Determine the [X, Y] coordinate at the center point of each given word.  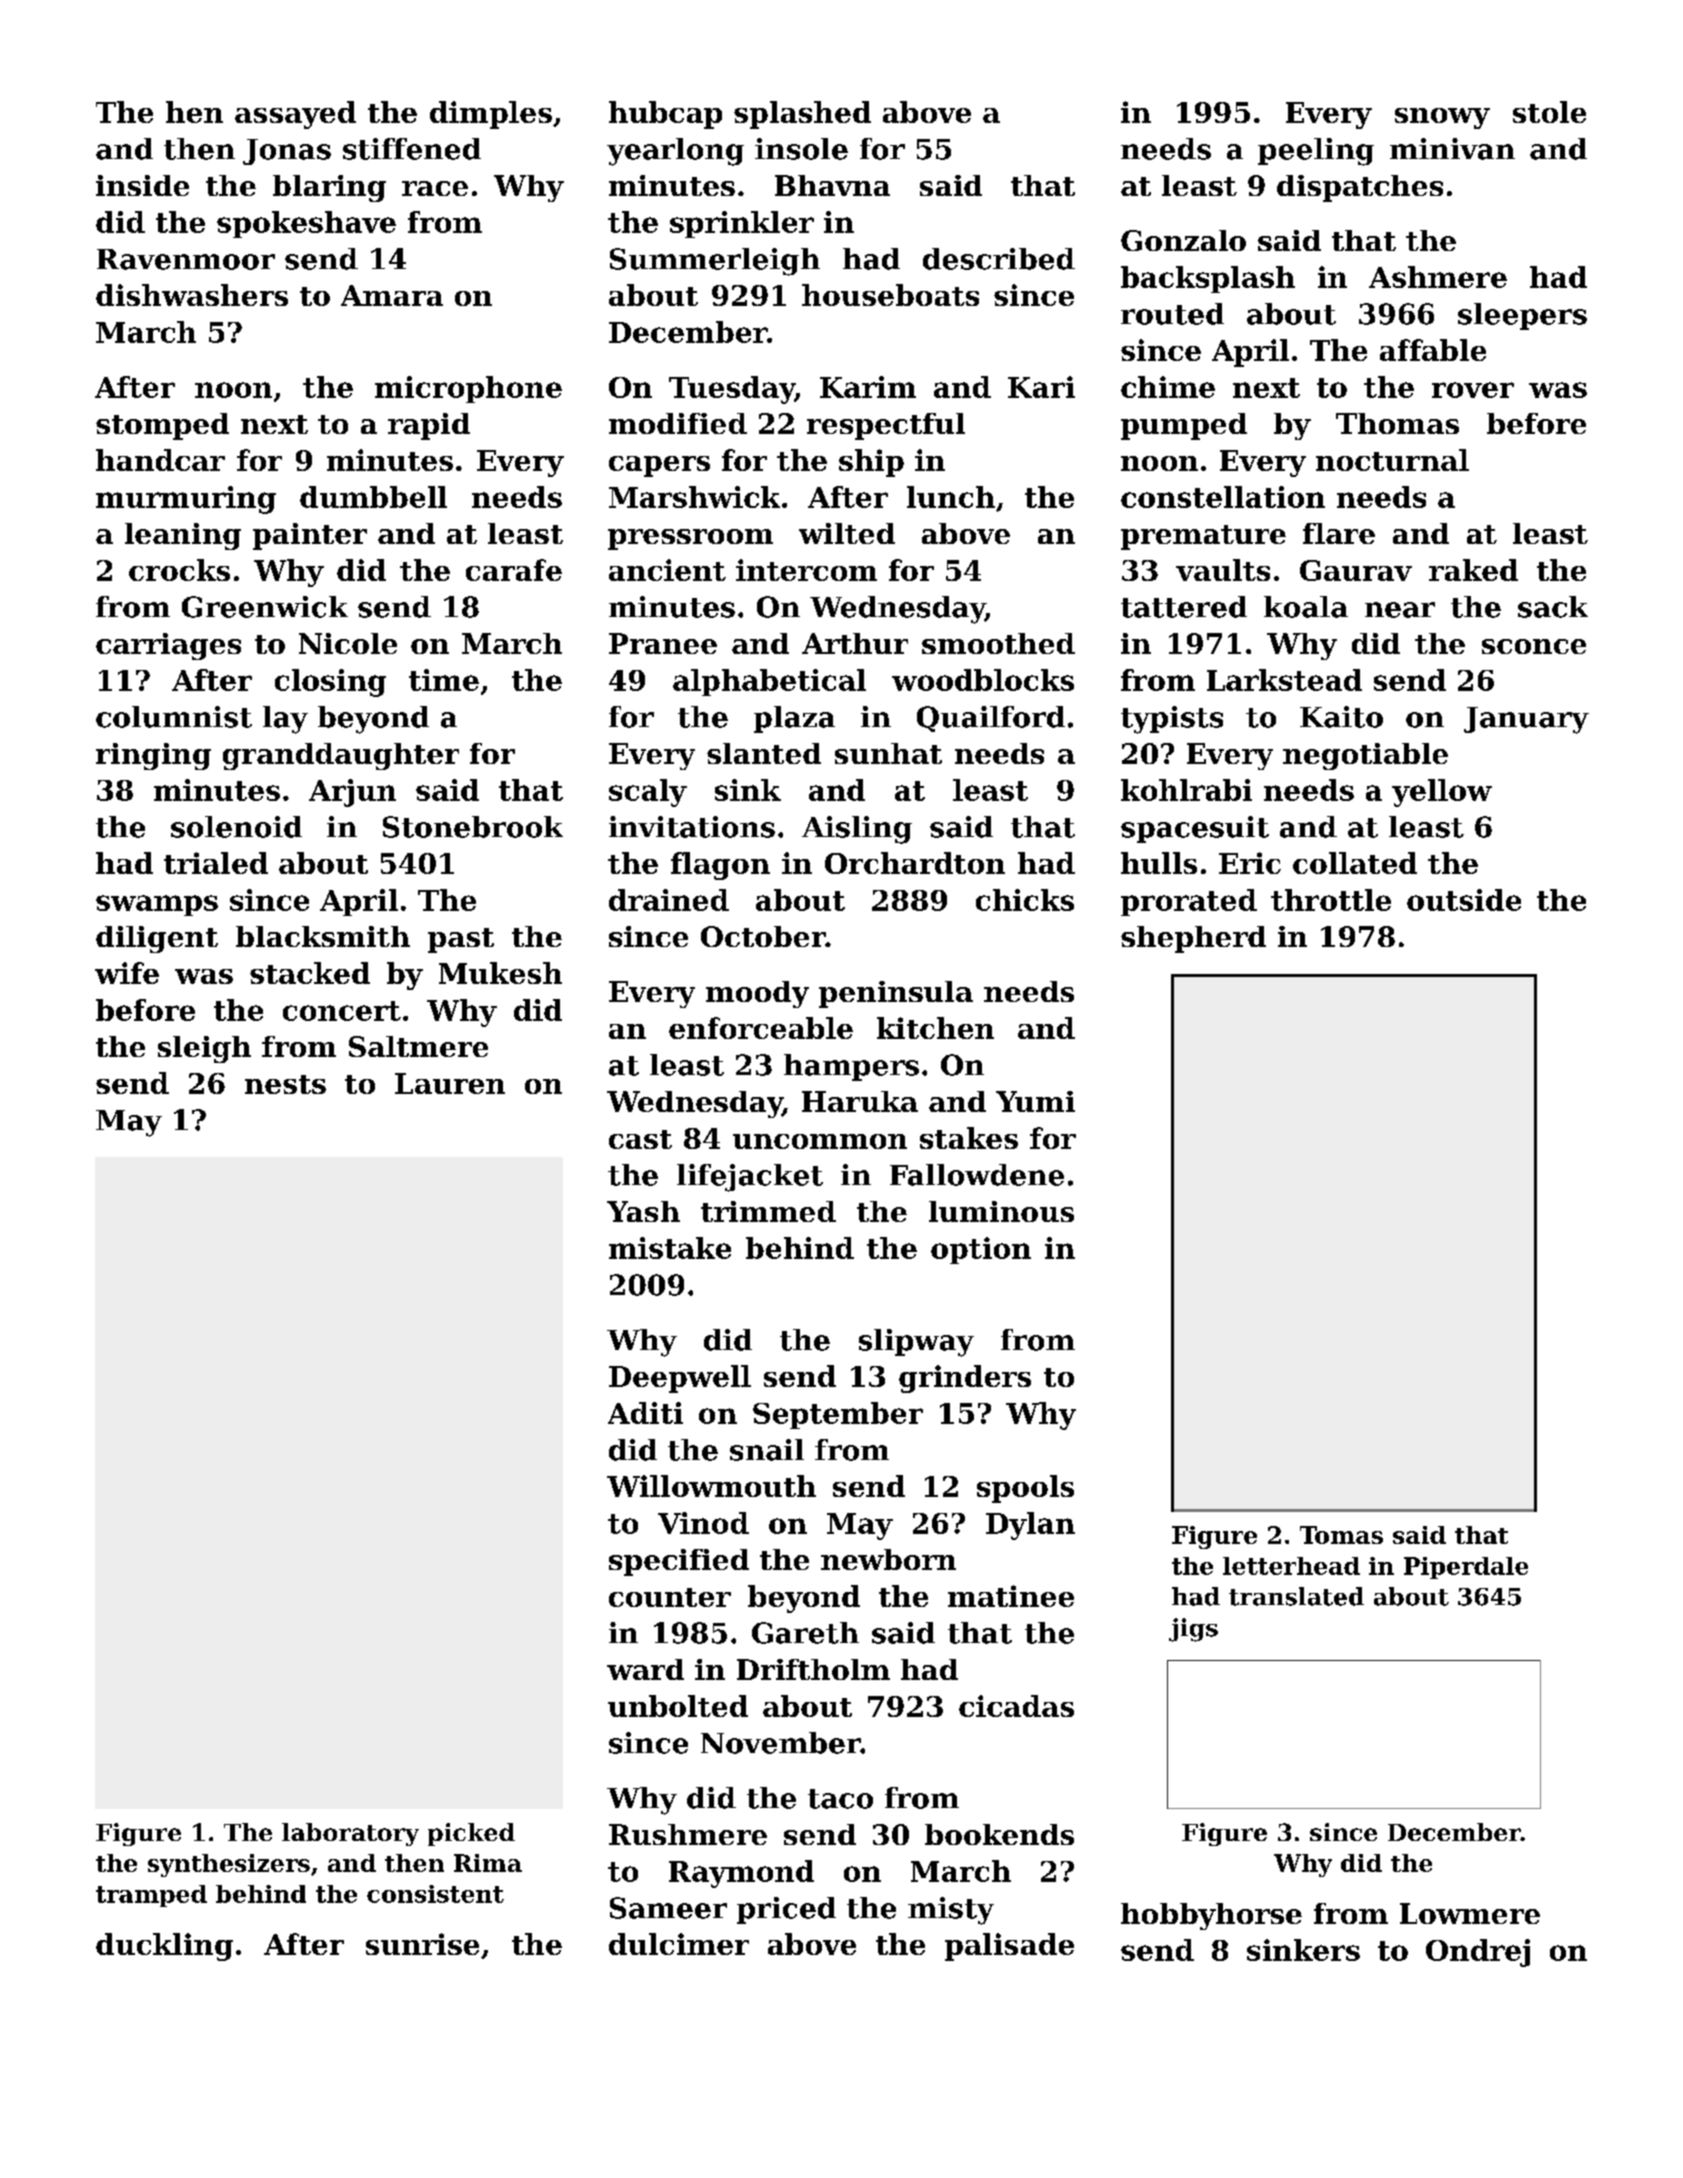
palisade [1009, 1947]
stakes [969, 1138]
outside [1464, 900]
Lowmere [1470, 1913]
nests [285, 1084]
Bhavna [832, 185]
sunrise [422, 1944]
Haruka [860, 1101]
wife [127, 973]
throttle [1331, 900]
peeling [1316, 152]
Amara [392, 295]
